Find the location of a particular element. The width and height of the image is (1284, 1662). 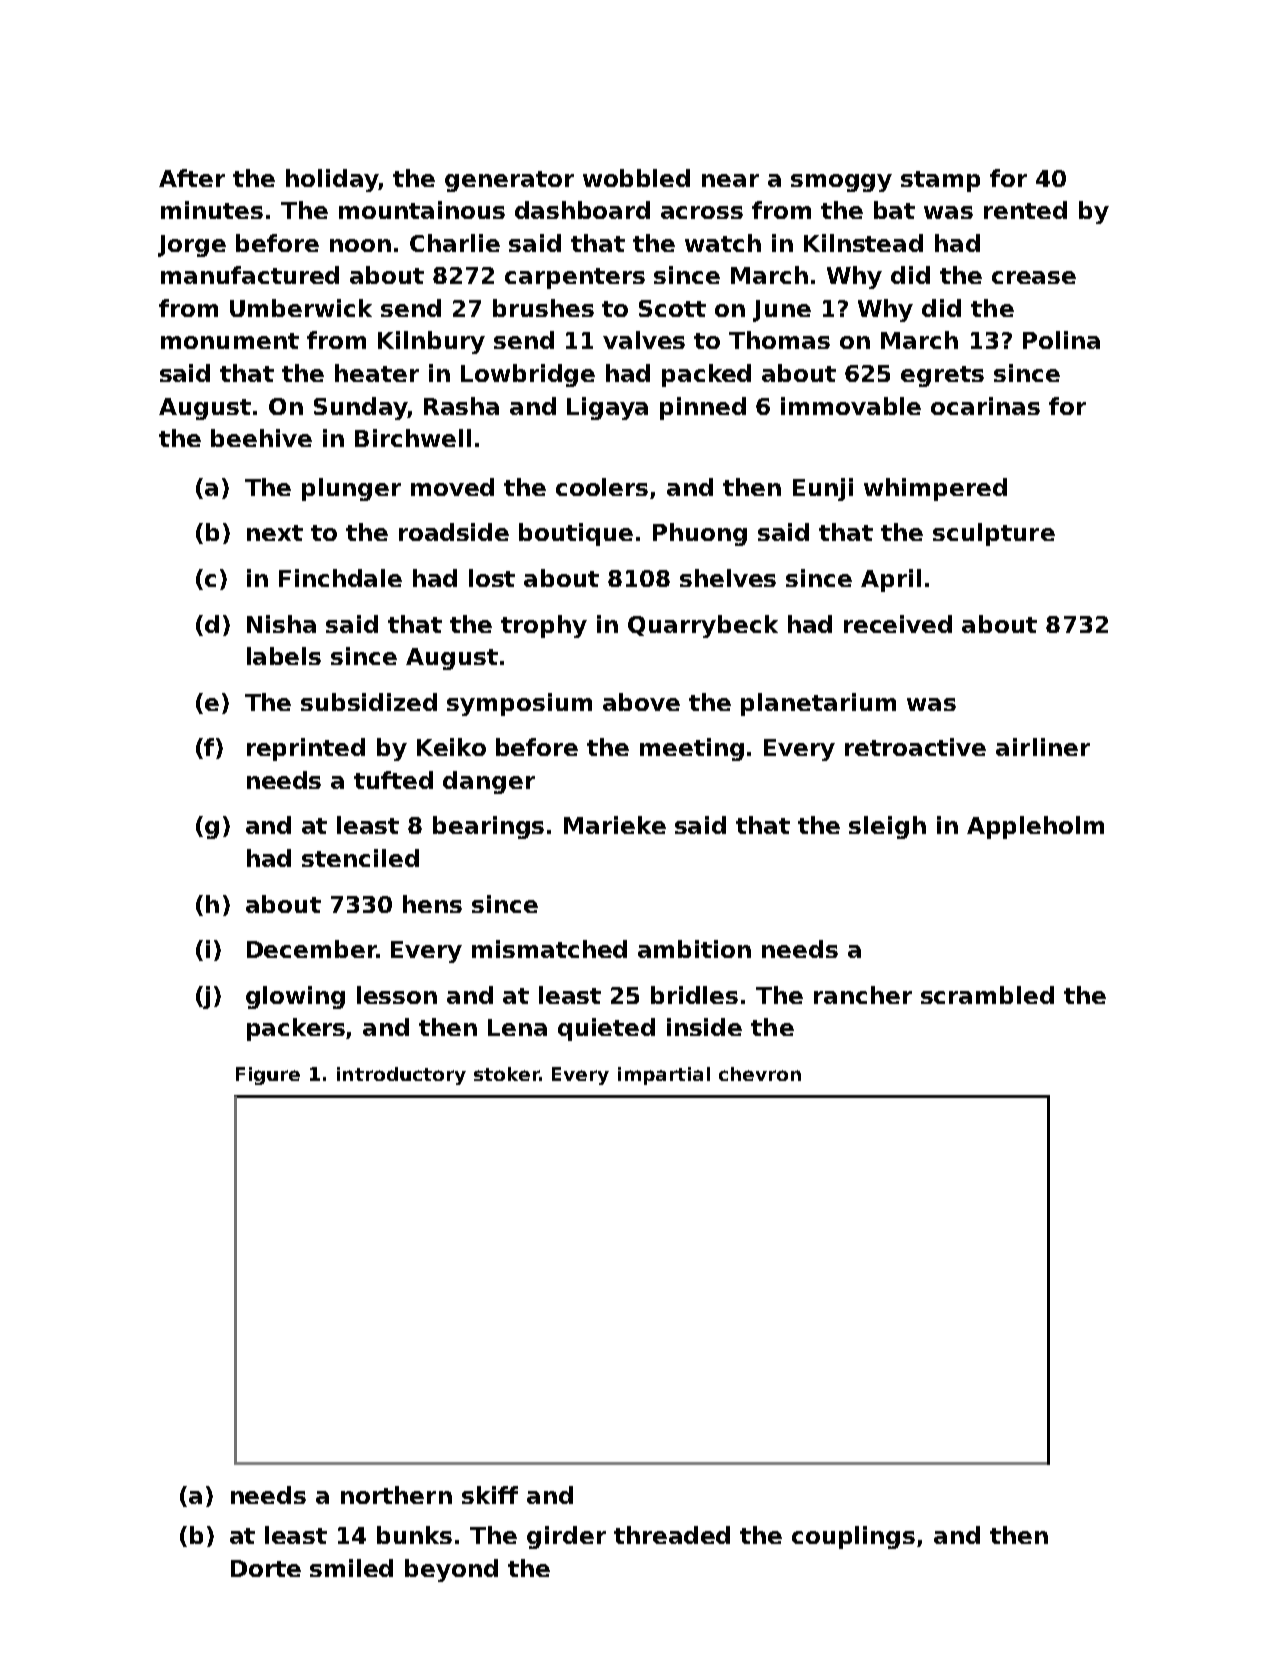

dashboard is located at coordinates (582, 210).
